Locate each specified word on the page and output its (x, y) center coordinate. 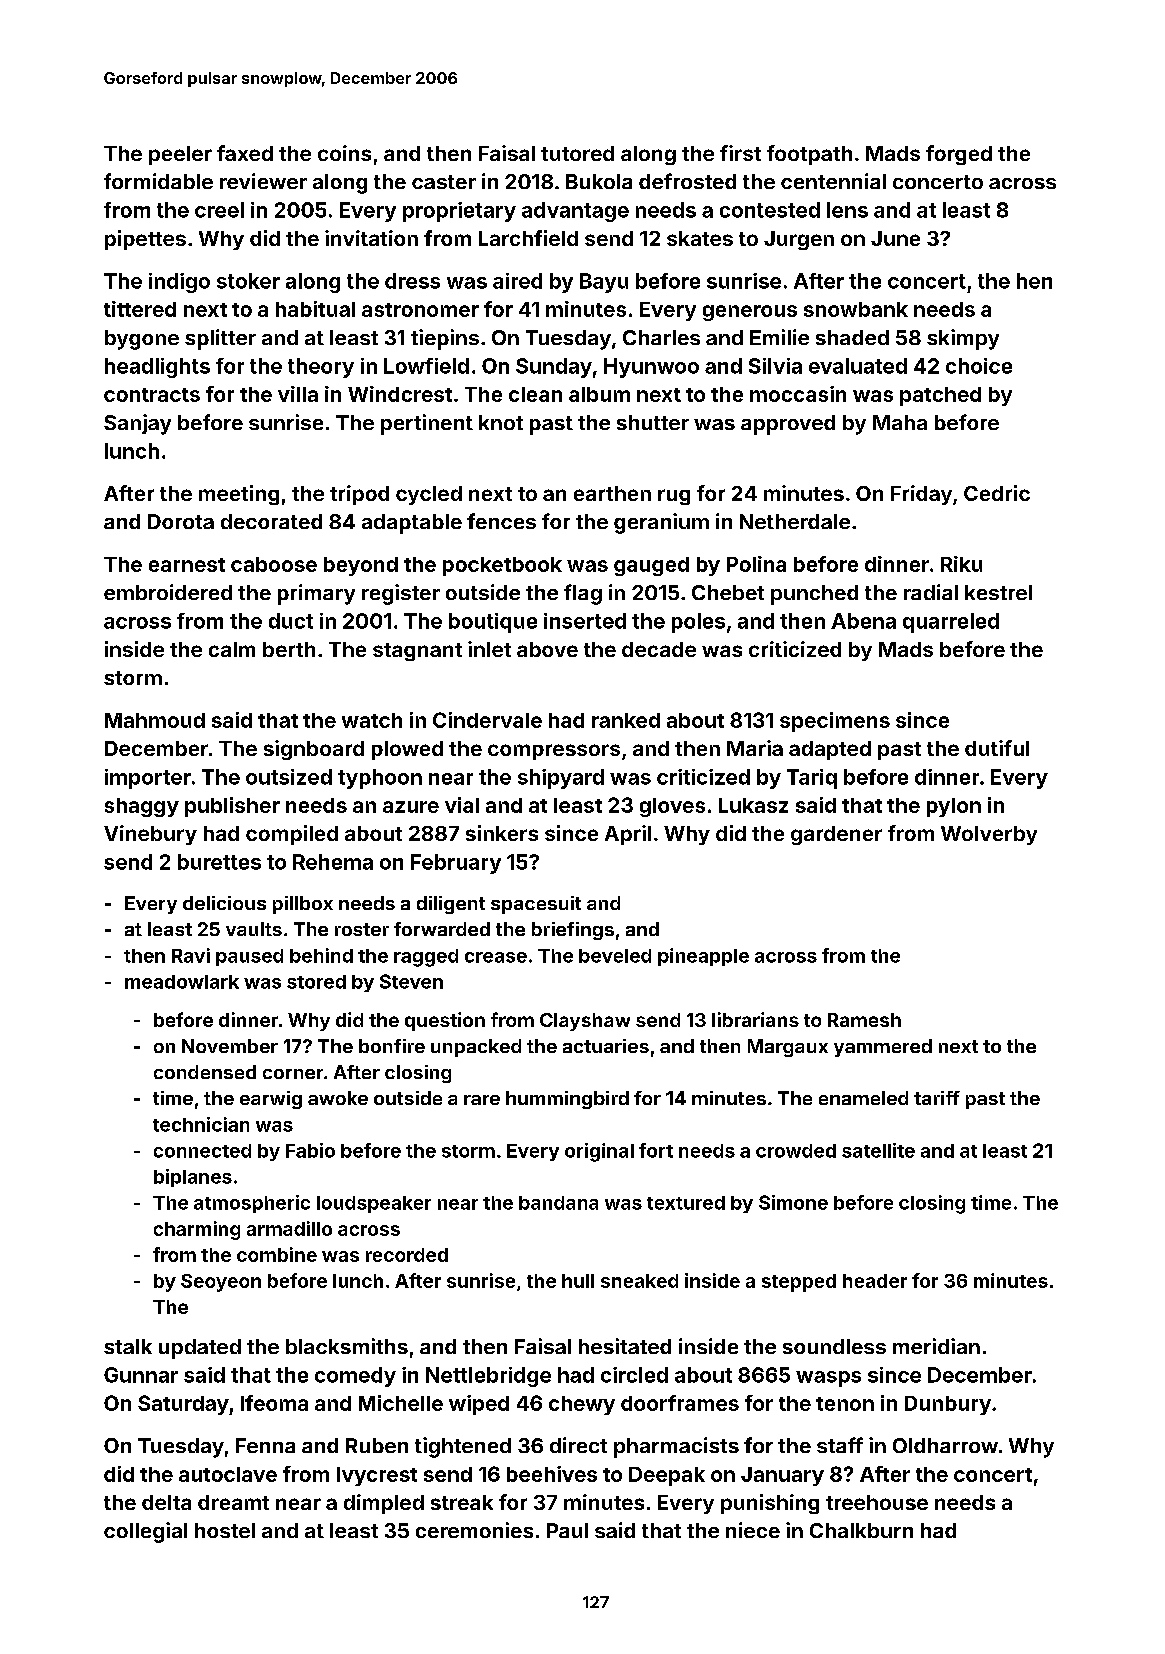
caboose (274, 564)
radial (931, 592)
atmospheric (252, 1204)
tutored (577, 153)
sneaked (639, 1281)
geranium (661, 523)
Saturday (183, 1405)
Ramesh (864, 1020)
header (875, 1281)
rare (482, 1100)
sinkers (502, 833)
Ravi (191, 955)
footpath (809, 155)
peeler (180, 155)
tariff (937, 1098)
